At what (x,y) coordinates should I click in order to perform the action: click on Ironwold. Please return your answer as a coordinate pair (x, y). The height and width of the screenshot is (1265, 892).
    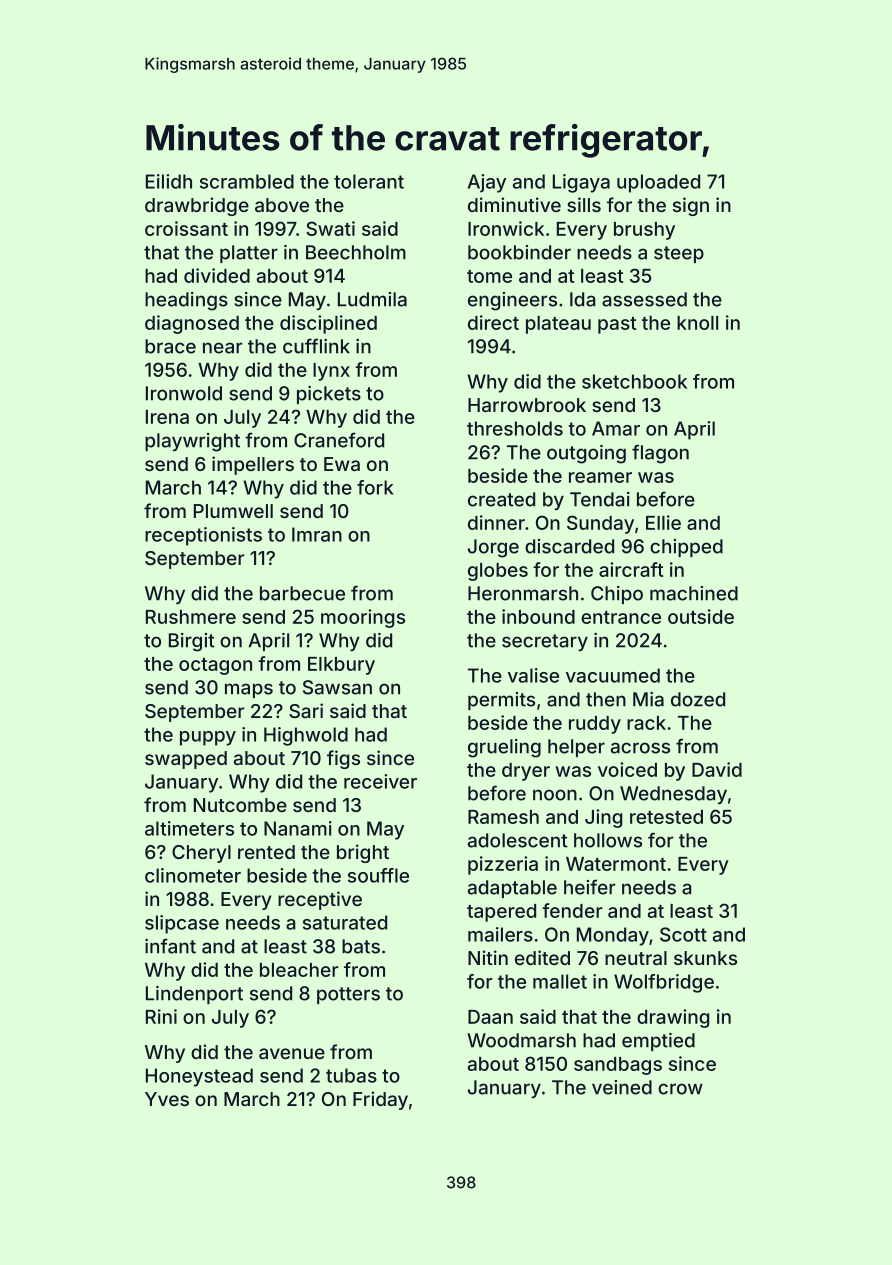
    Looking at the image, I should click on (184, 393).
